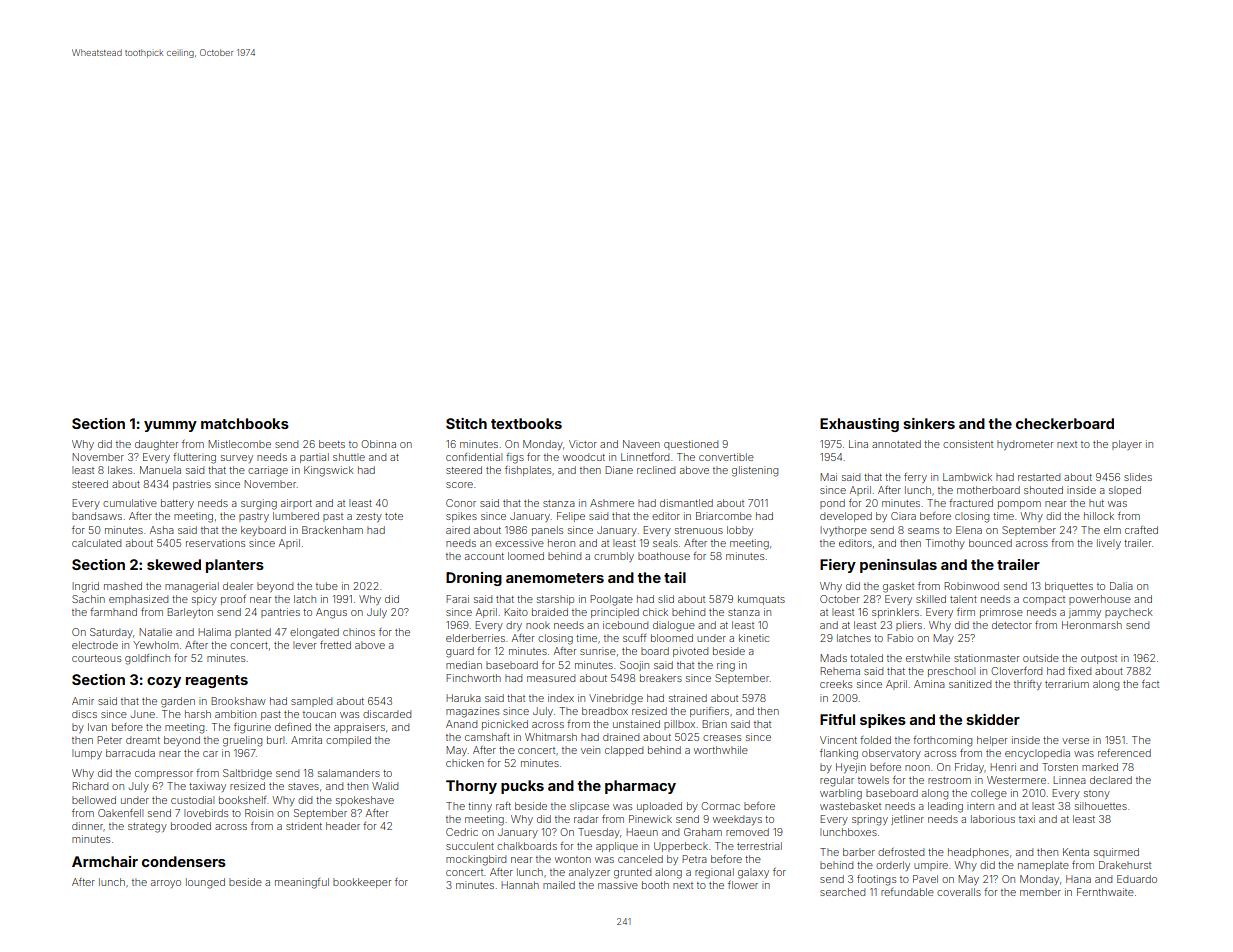 The height and width of the screenshot is (952, 1233). Describe the element at coordinates (1125, 491) in the screenshot. I see `sloped` at that location.
